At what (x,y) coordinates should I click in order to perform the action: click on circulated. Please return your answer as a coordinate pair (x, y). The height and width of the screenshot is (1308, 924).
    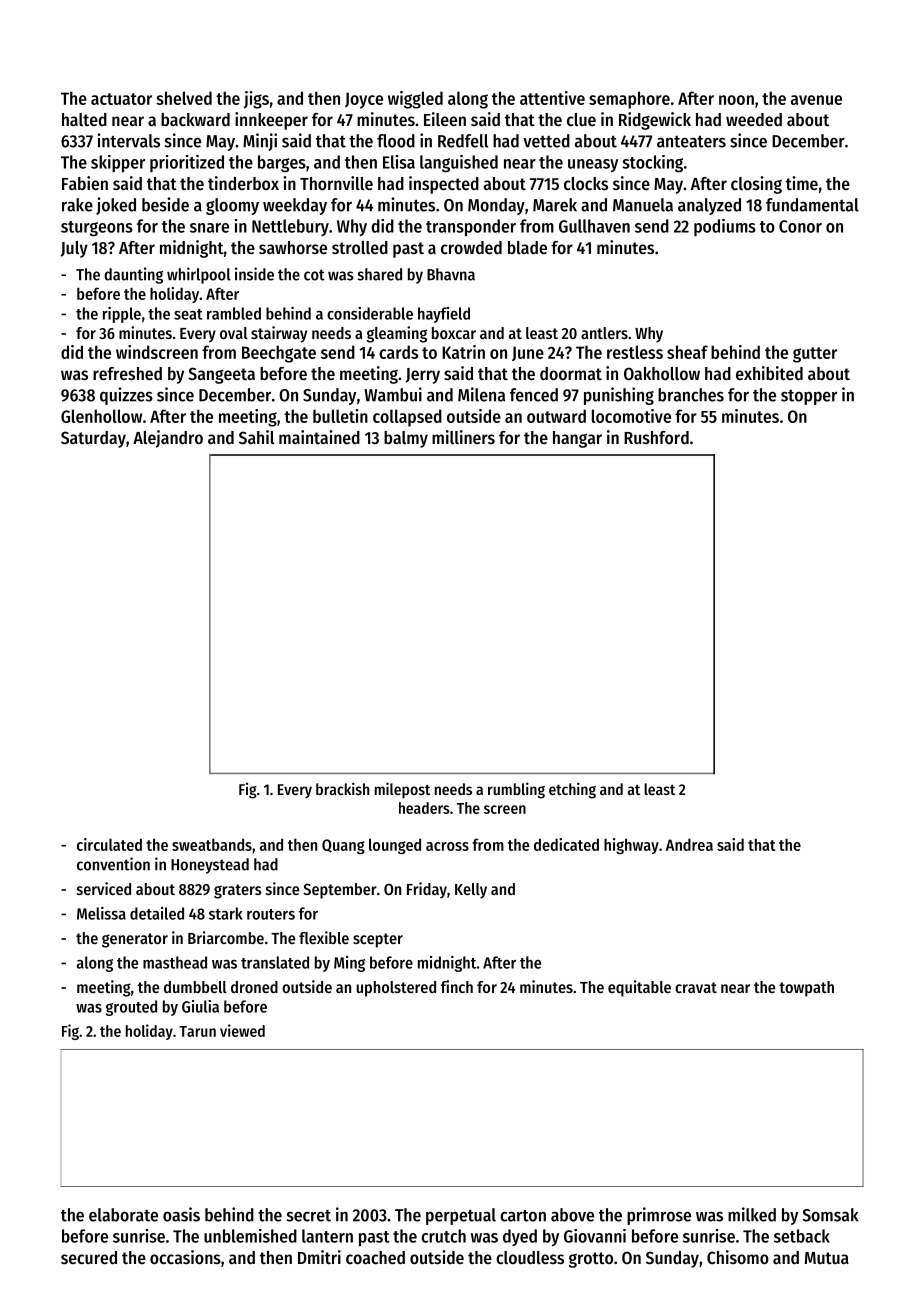
    Looking at the image, I should click on (109, 844).
